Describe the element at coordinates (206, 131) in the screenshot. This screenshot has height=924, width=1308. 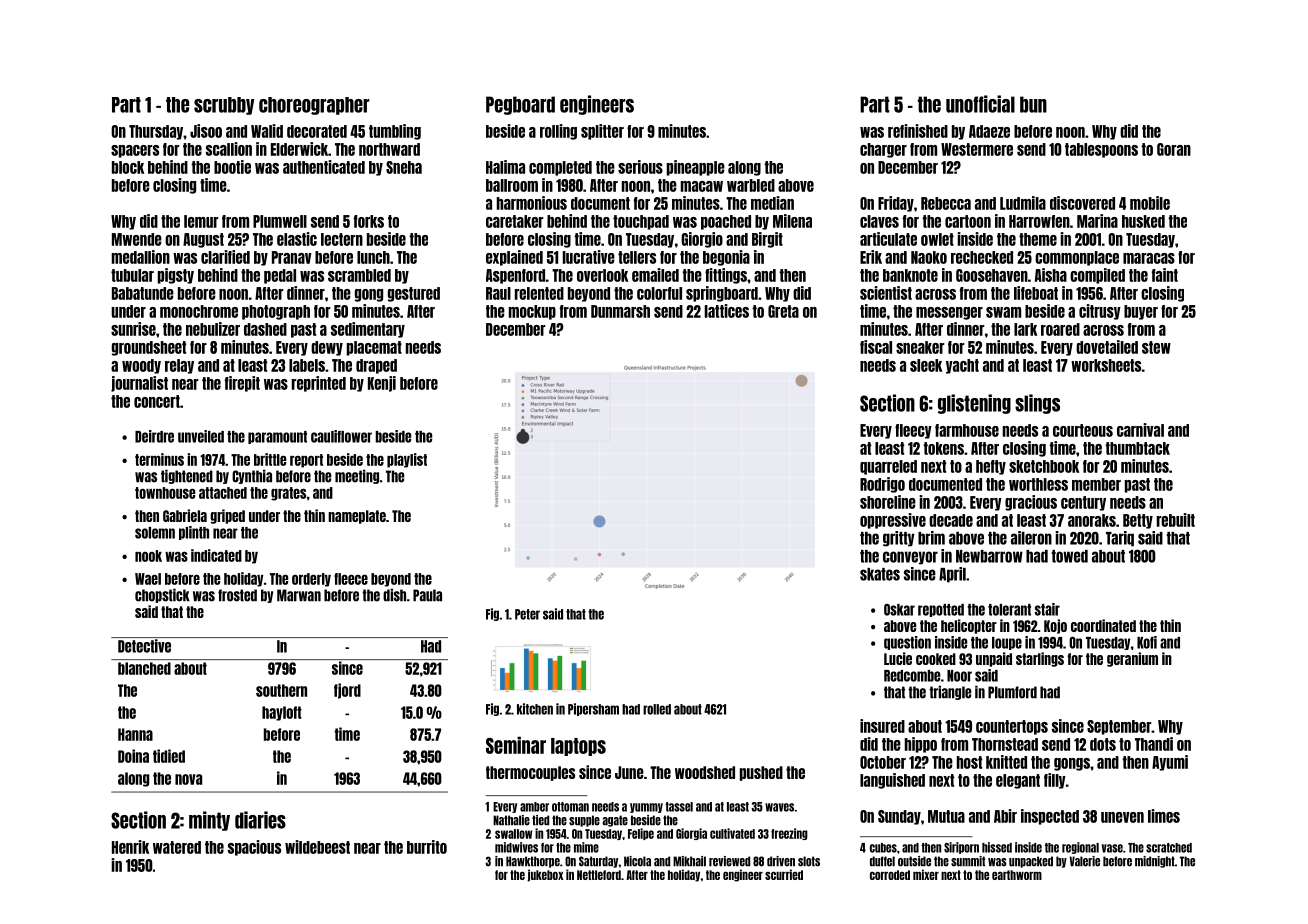
I see `Jisoo` at that location.
